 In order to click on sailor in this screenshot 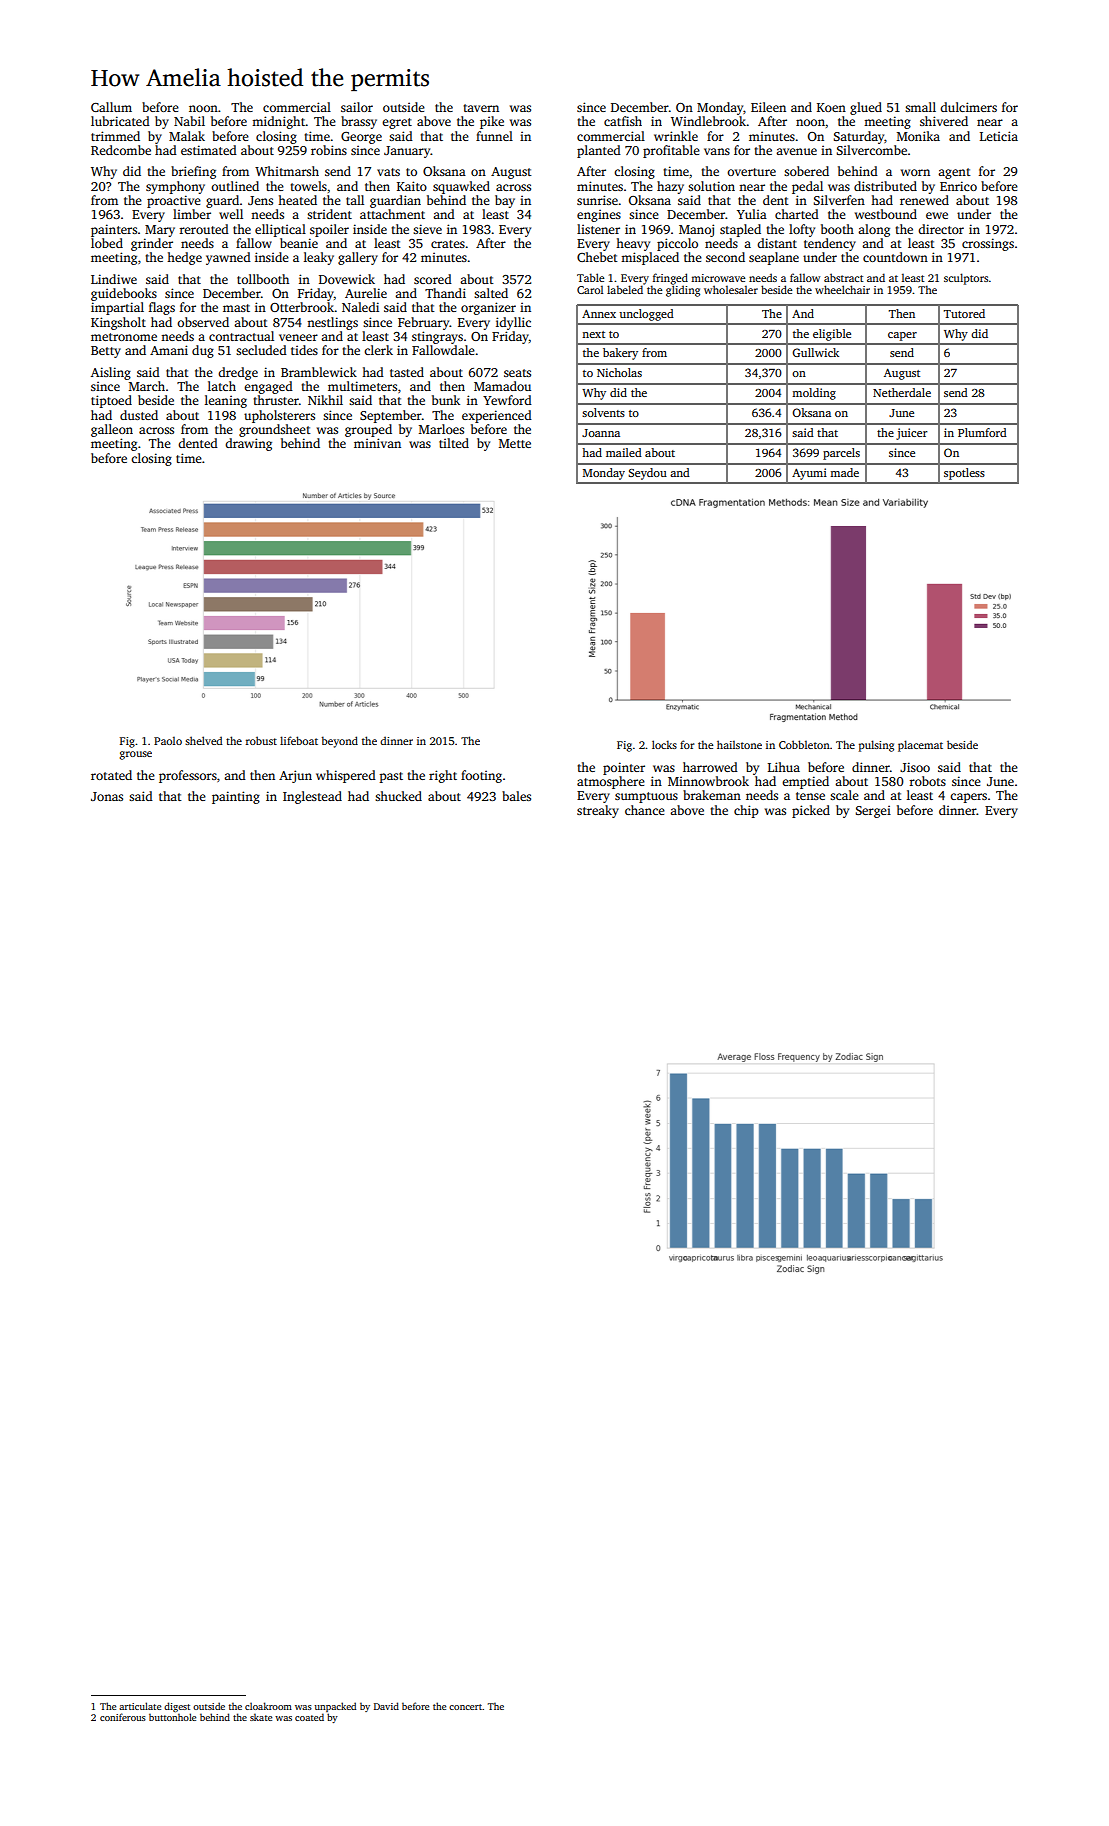, I will do `click(357, 107)`.
